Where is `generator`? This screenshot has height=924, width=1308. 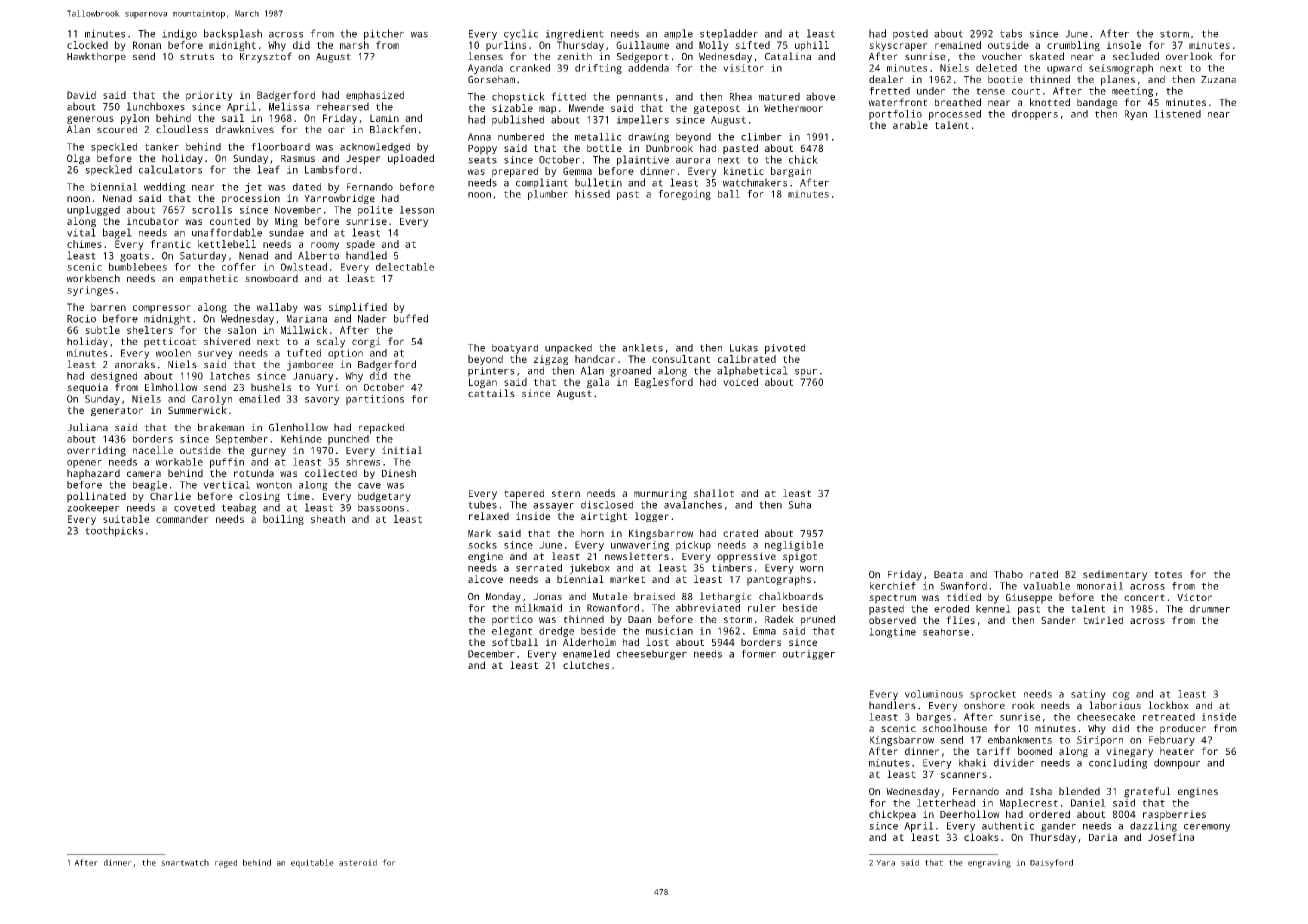 generator is located at coordinates (117, 411).
